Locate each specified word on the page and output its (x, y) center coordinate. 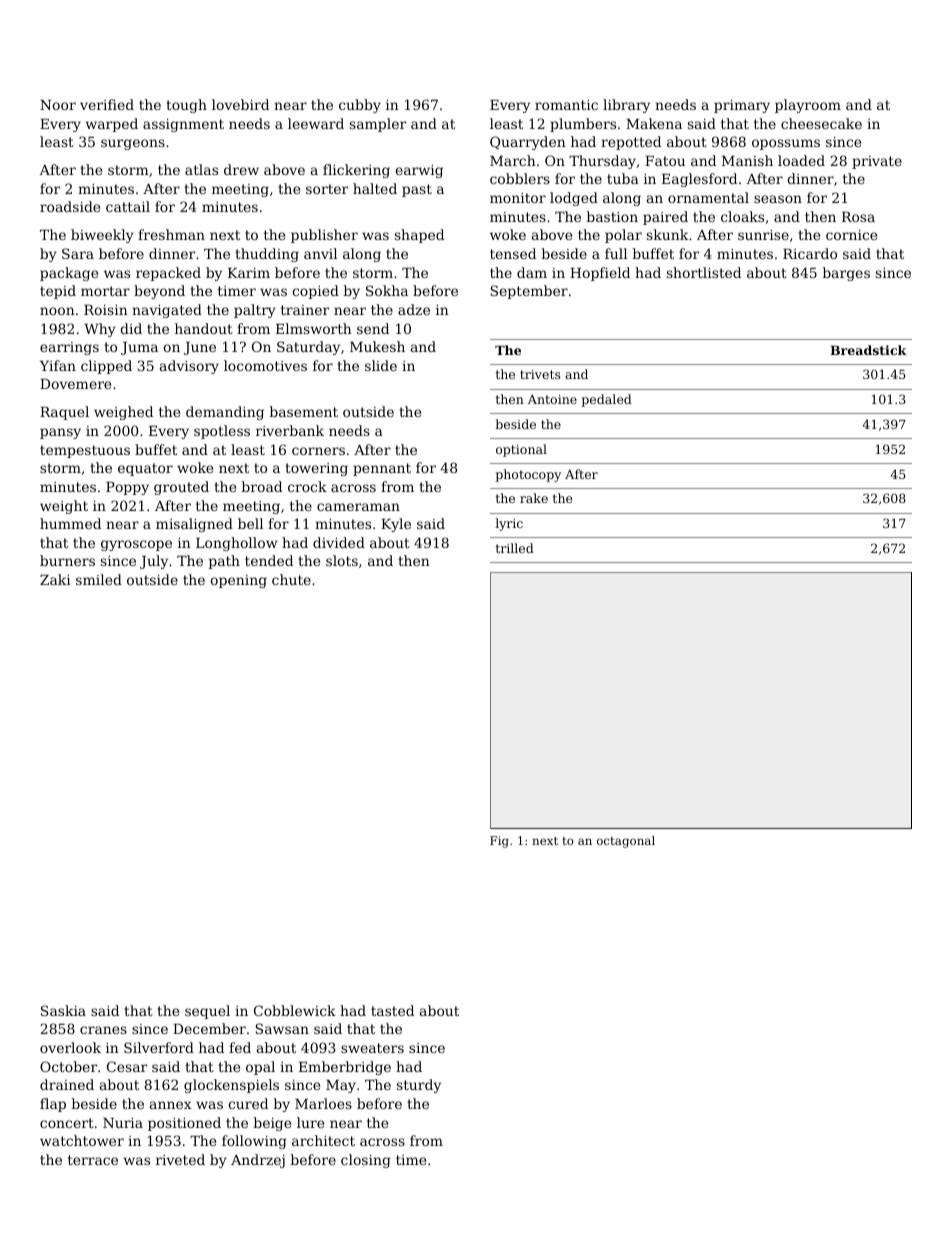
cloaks (742, 216)
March (513, 160)
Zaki (55, 579)
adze (414, 309)
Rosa (858, 217)
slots (342, 560)
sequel (207, 1012)
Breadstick (868, 350)
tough (186, 106)
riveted (180, 1159)
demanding (225, 413)
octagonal (626, 842)
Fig (499, 842)
